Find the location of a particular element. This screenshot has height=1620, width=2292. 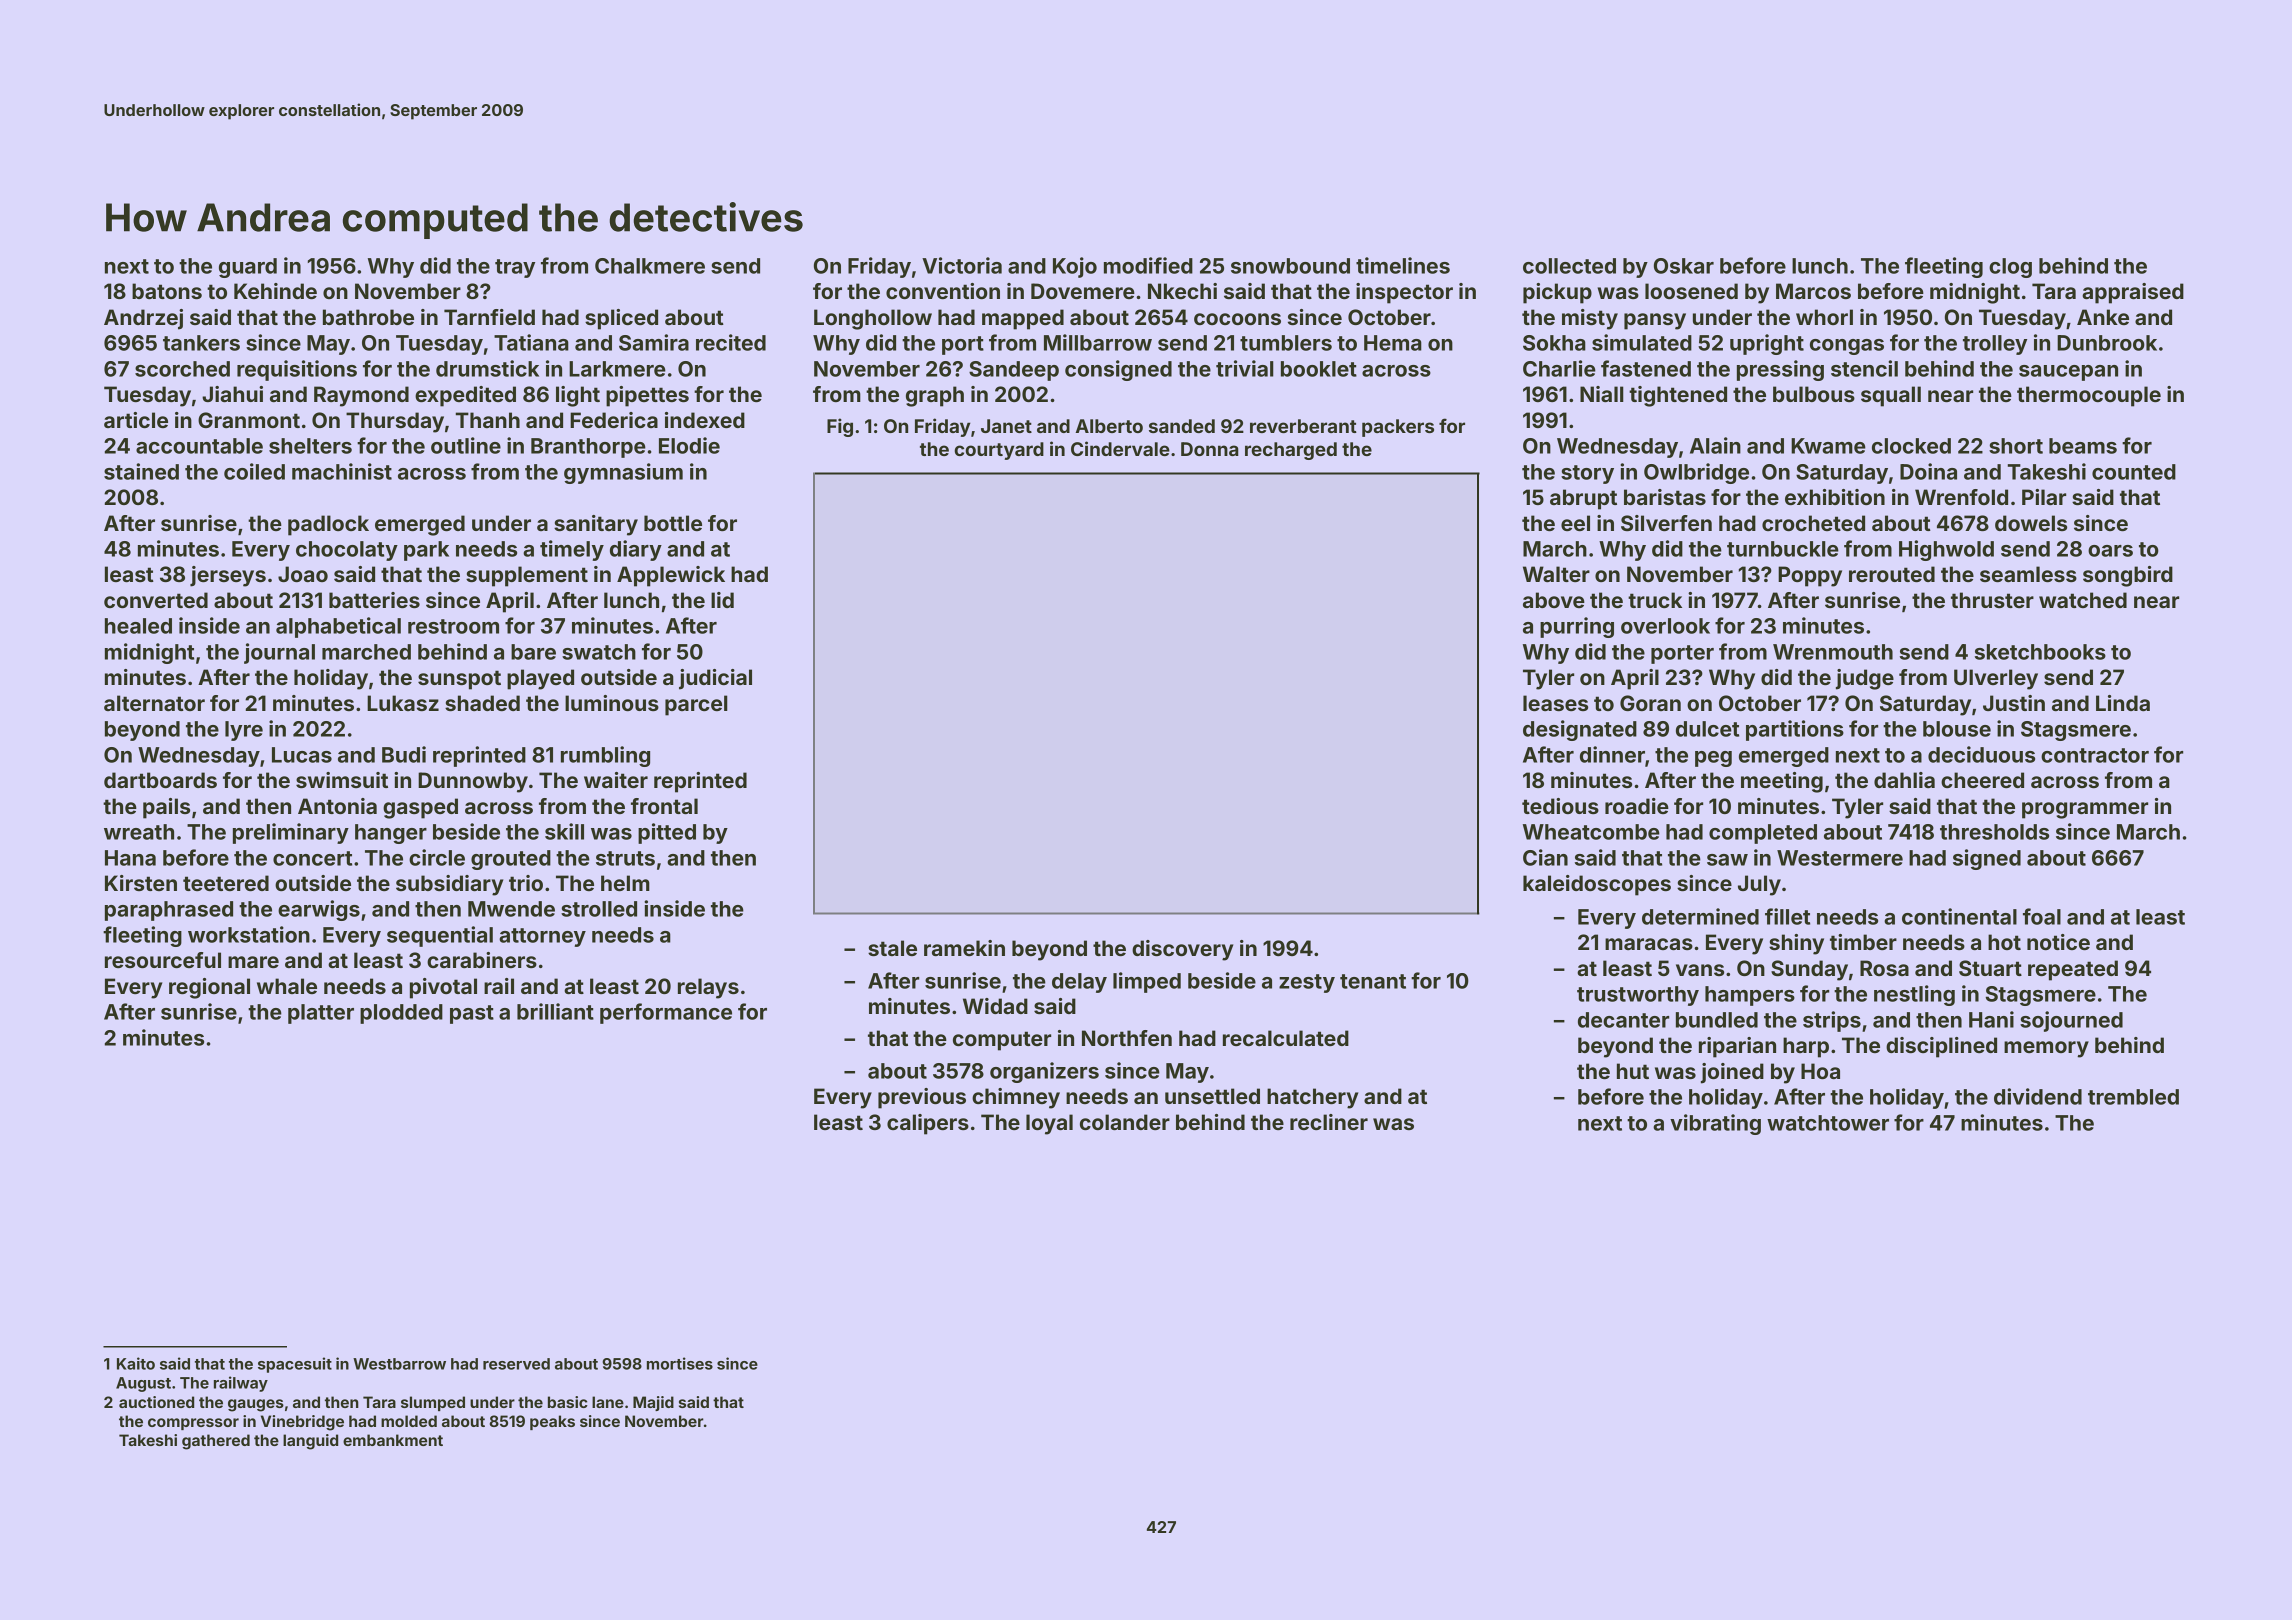

paraphrased is located at coordinates (169, 911).
